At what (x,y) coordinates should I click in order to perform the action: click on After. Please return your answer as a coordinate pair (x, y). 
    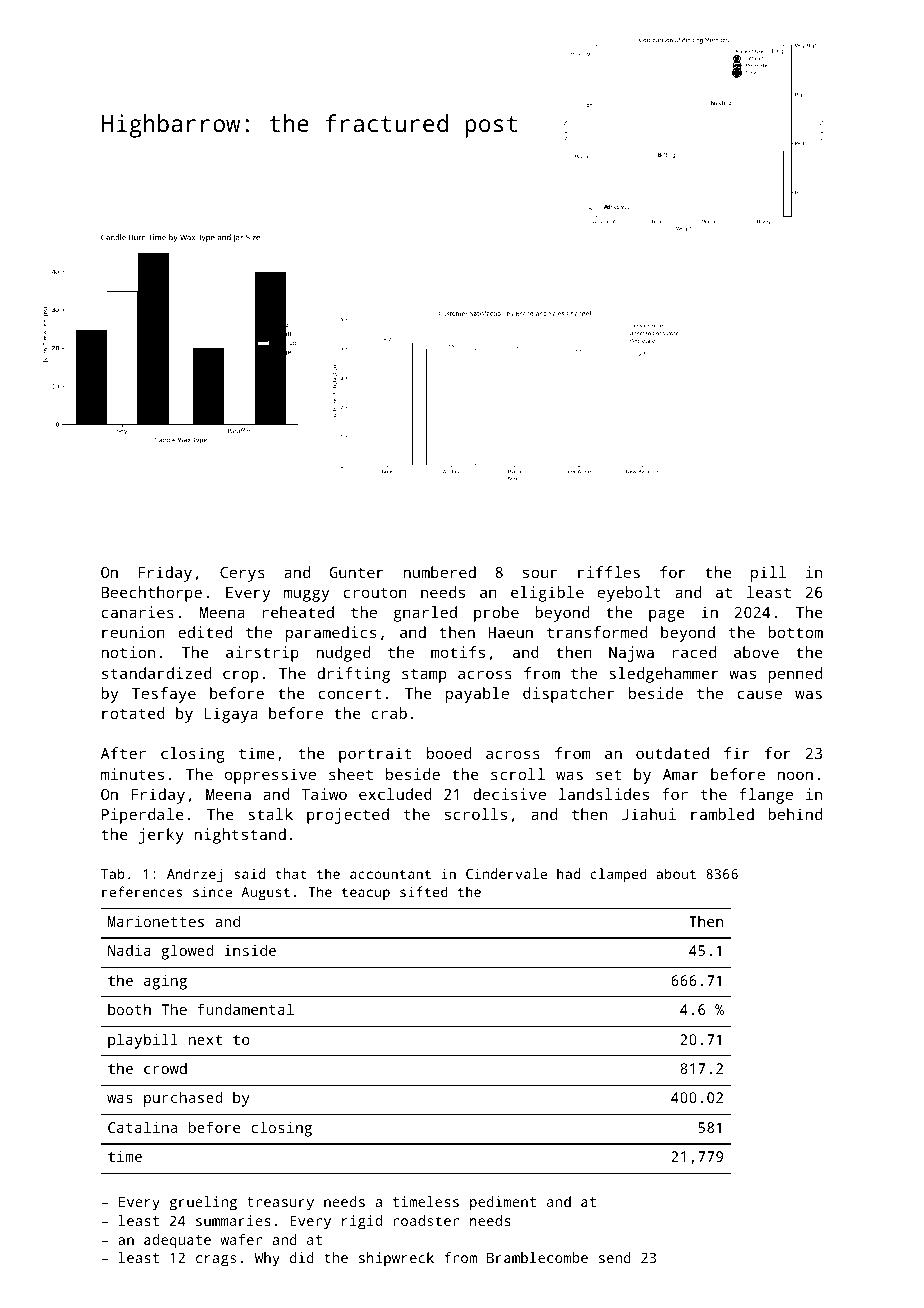
    Looking at the image, I should click on (123, 753).
